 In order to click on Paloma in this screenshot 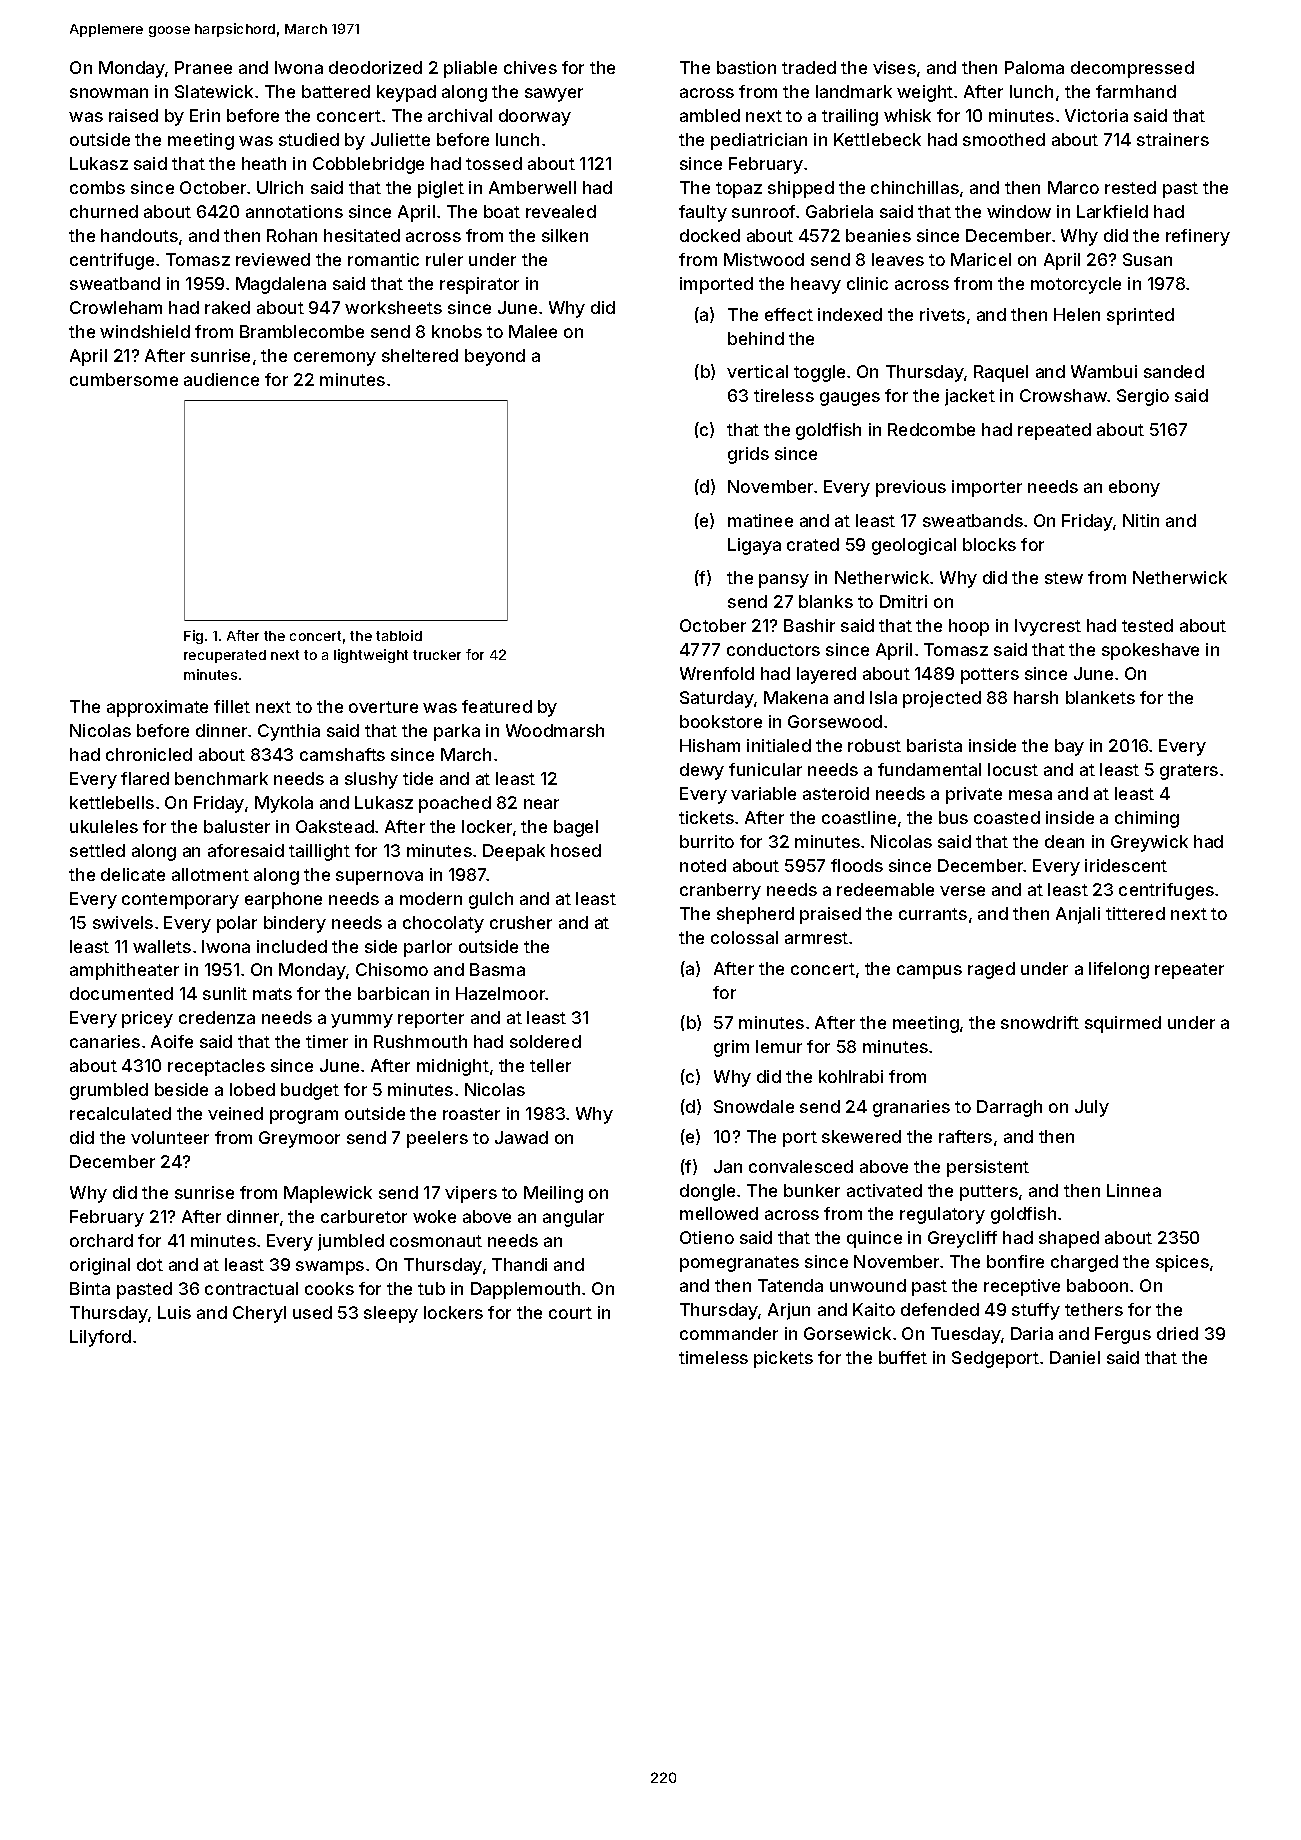, I will do `click(1034, 67)`.
